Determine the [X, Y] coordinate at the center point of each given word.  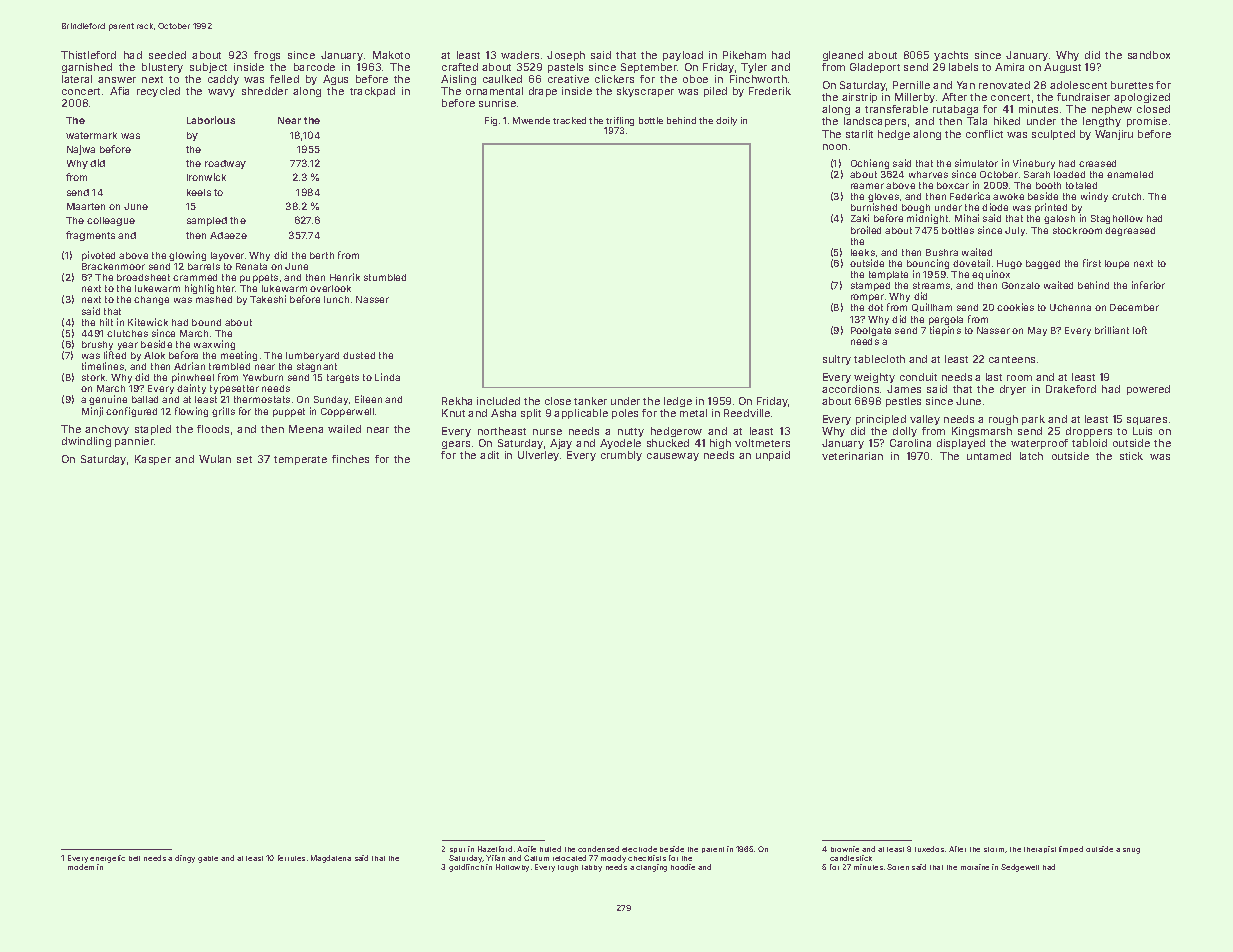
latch [1031, 456]
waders [520, 55]
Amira [1009, 67]
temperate [300, 460]
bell [134, 858]
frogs [267, 56]
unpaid [773, 456]
